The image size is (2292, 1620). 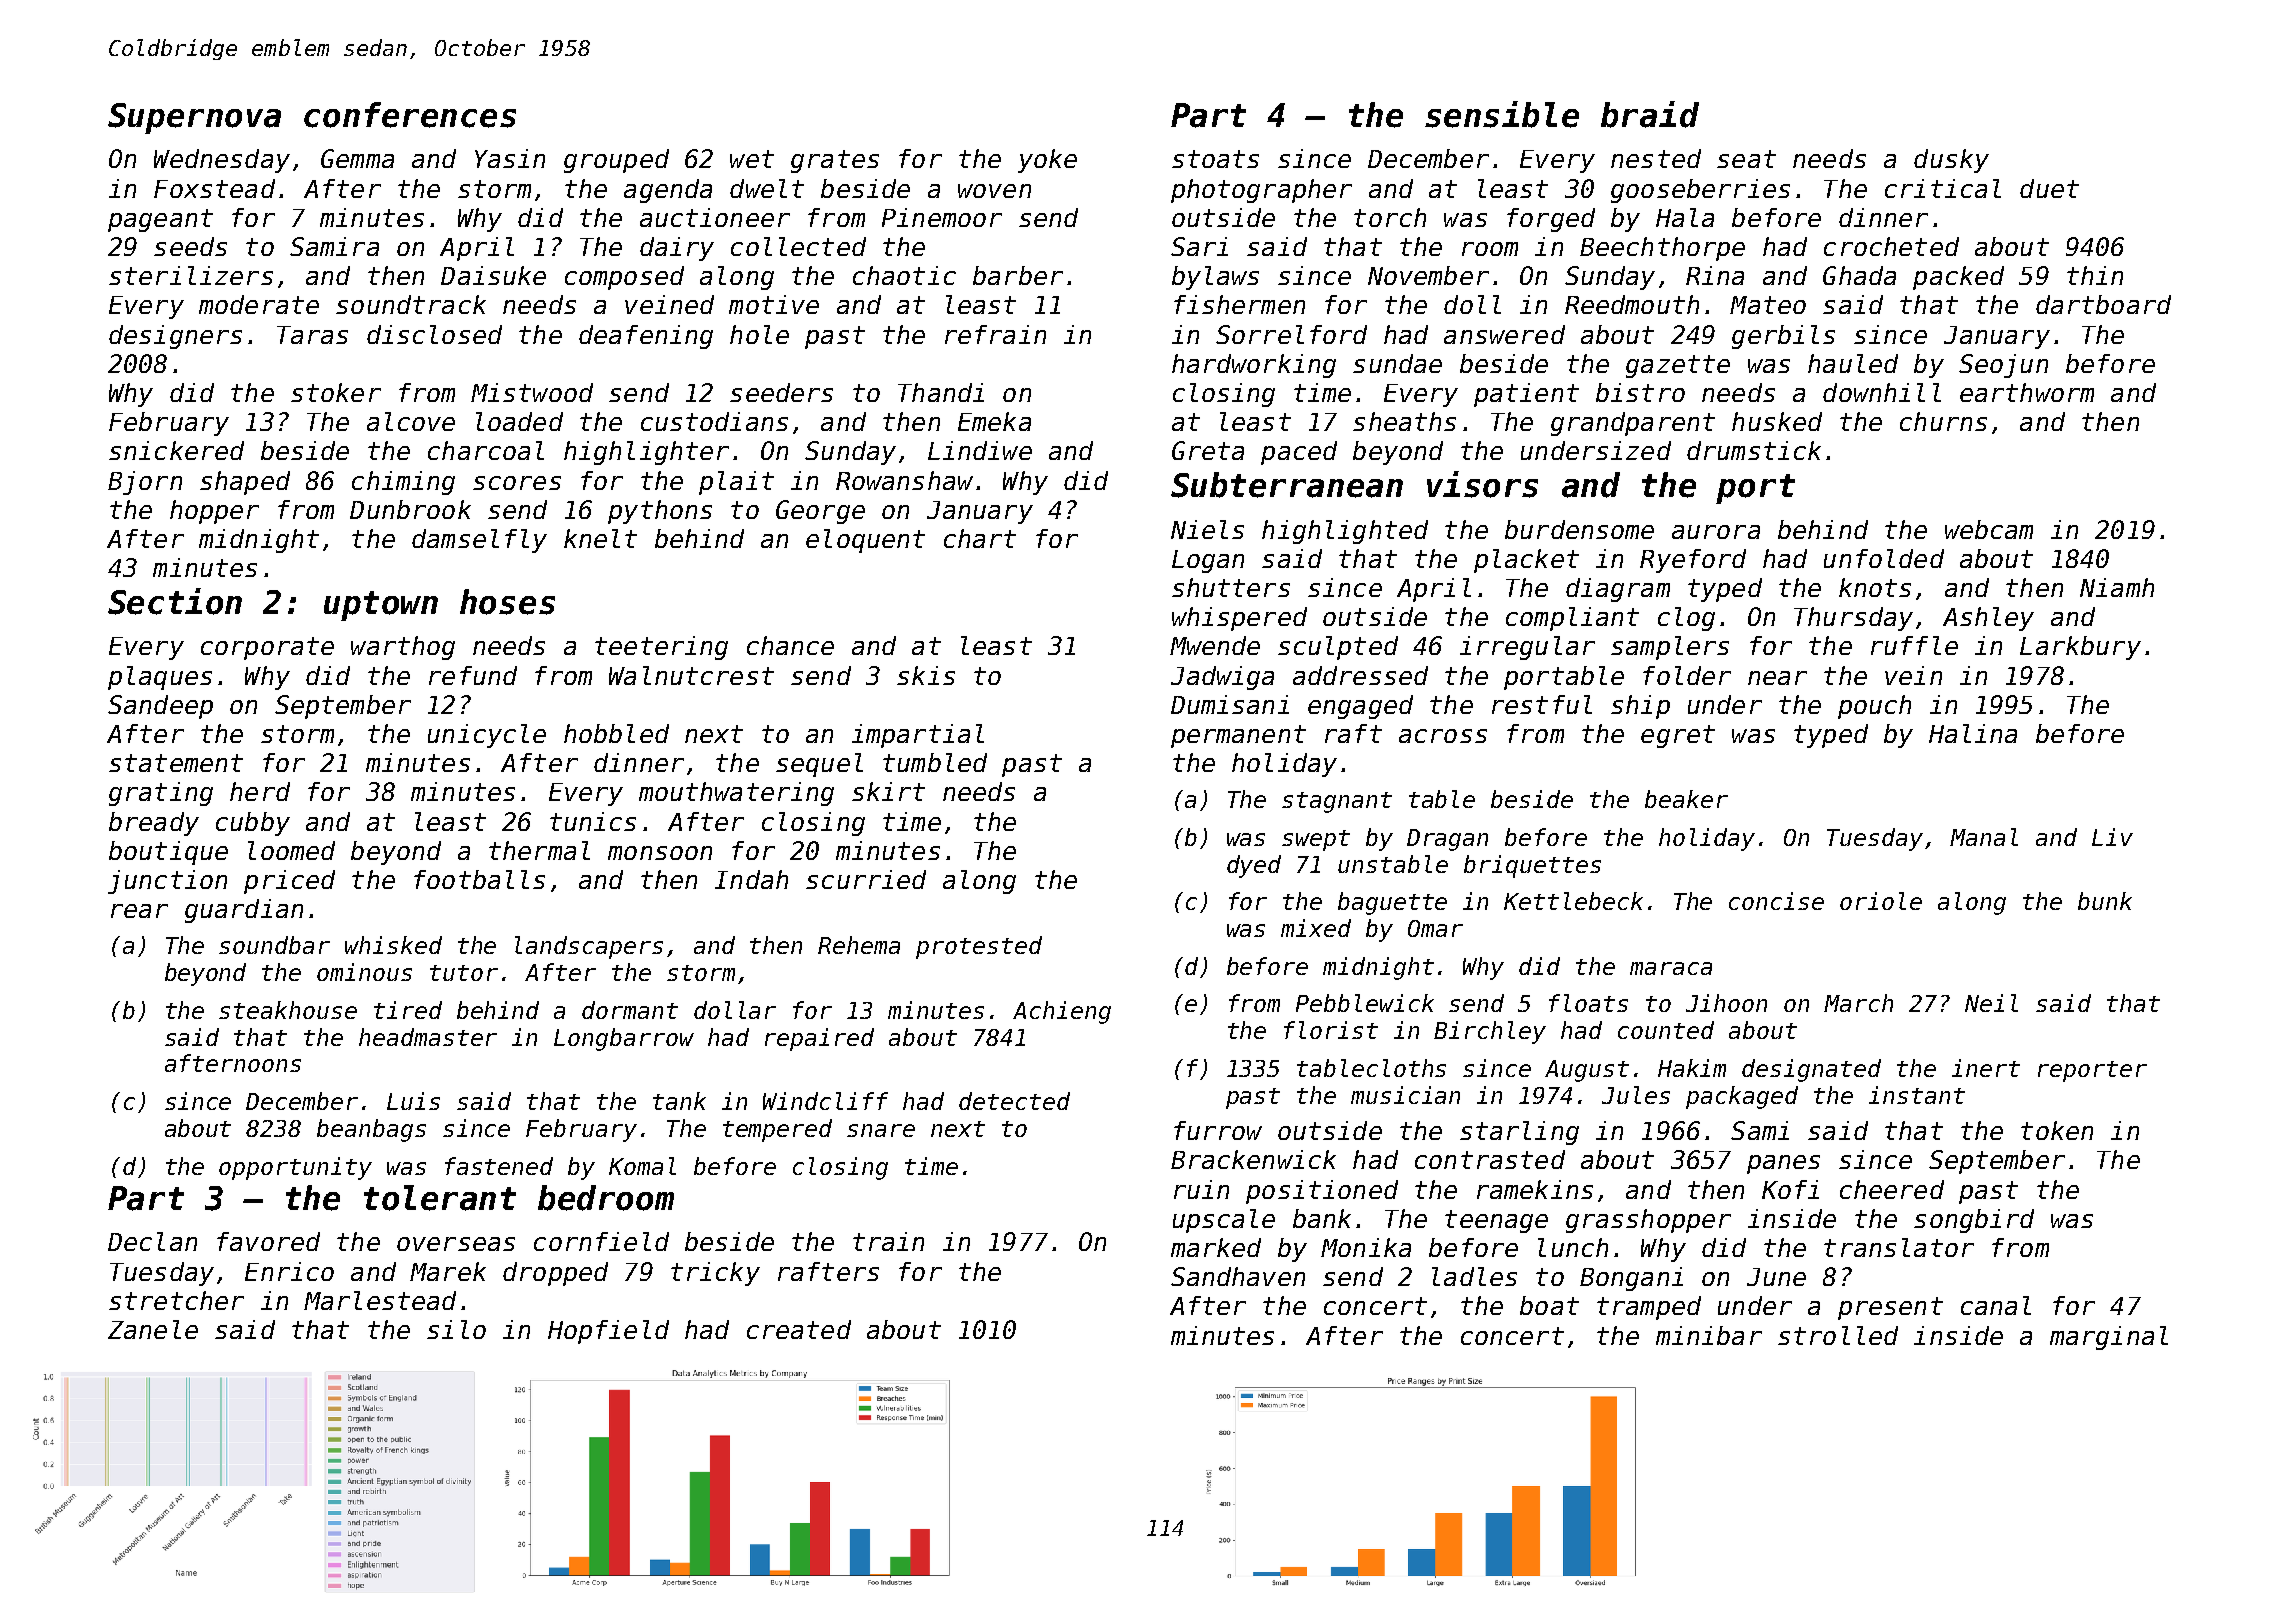 What do you see at coordinates (1881, 901) in the screenshot?
I see `oriole` at bounding box center [1881, 901].
